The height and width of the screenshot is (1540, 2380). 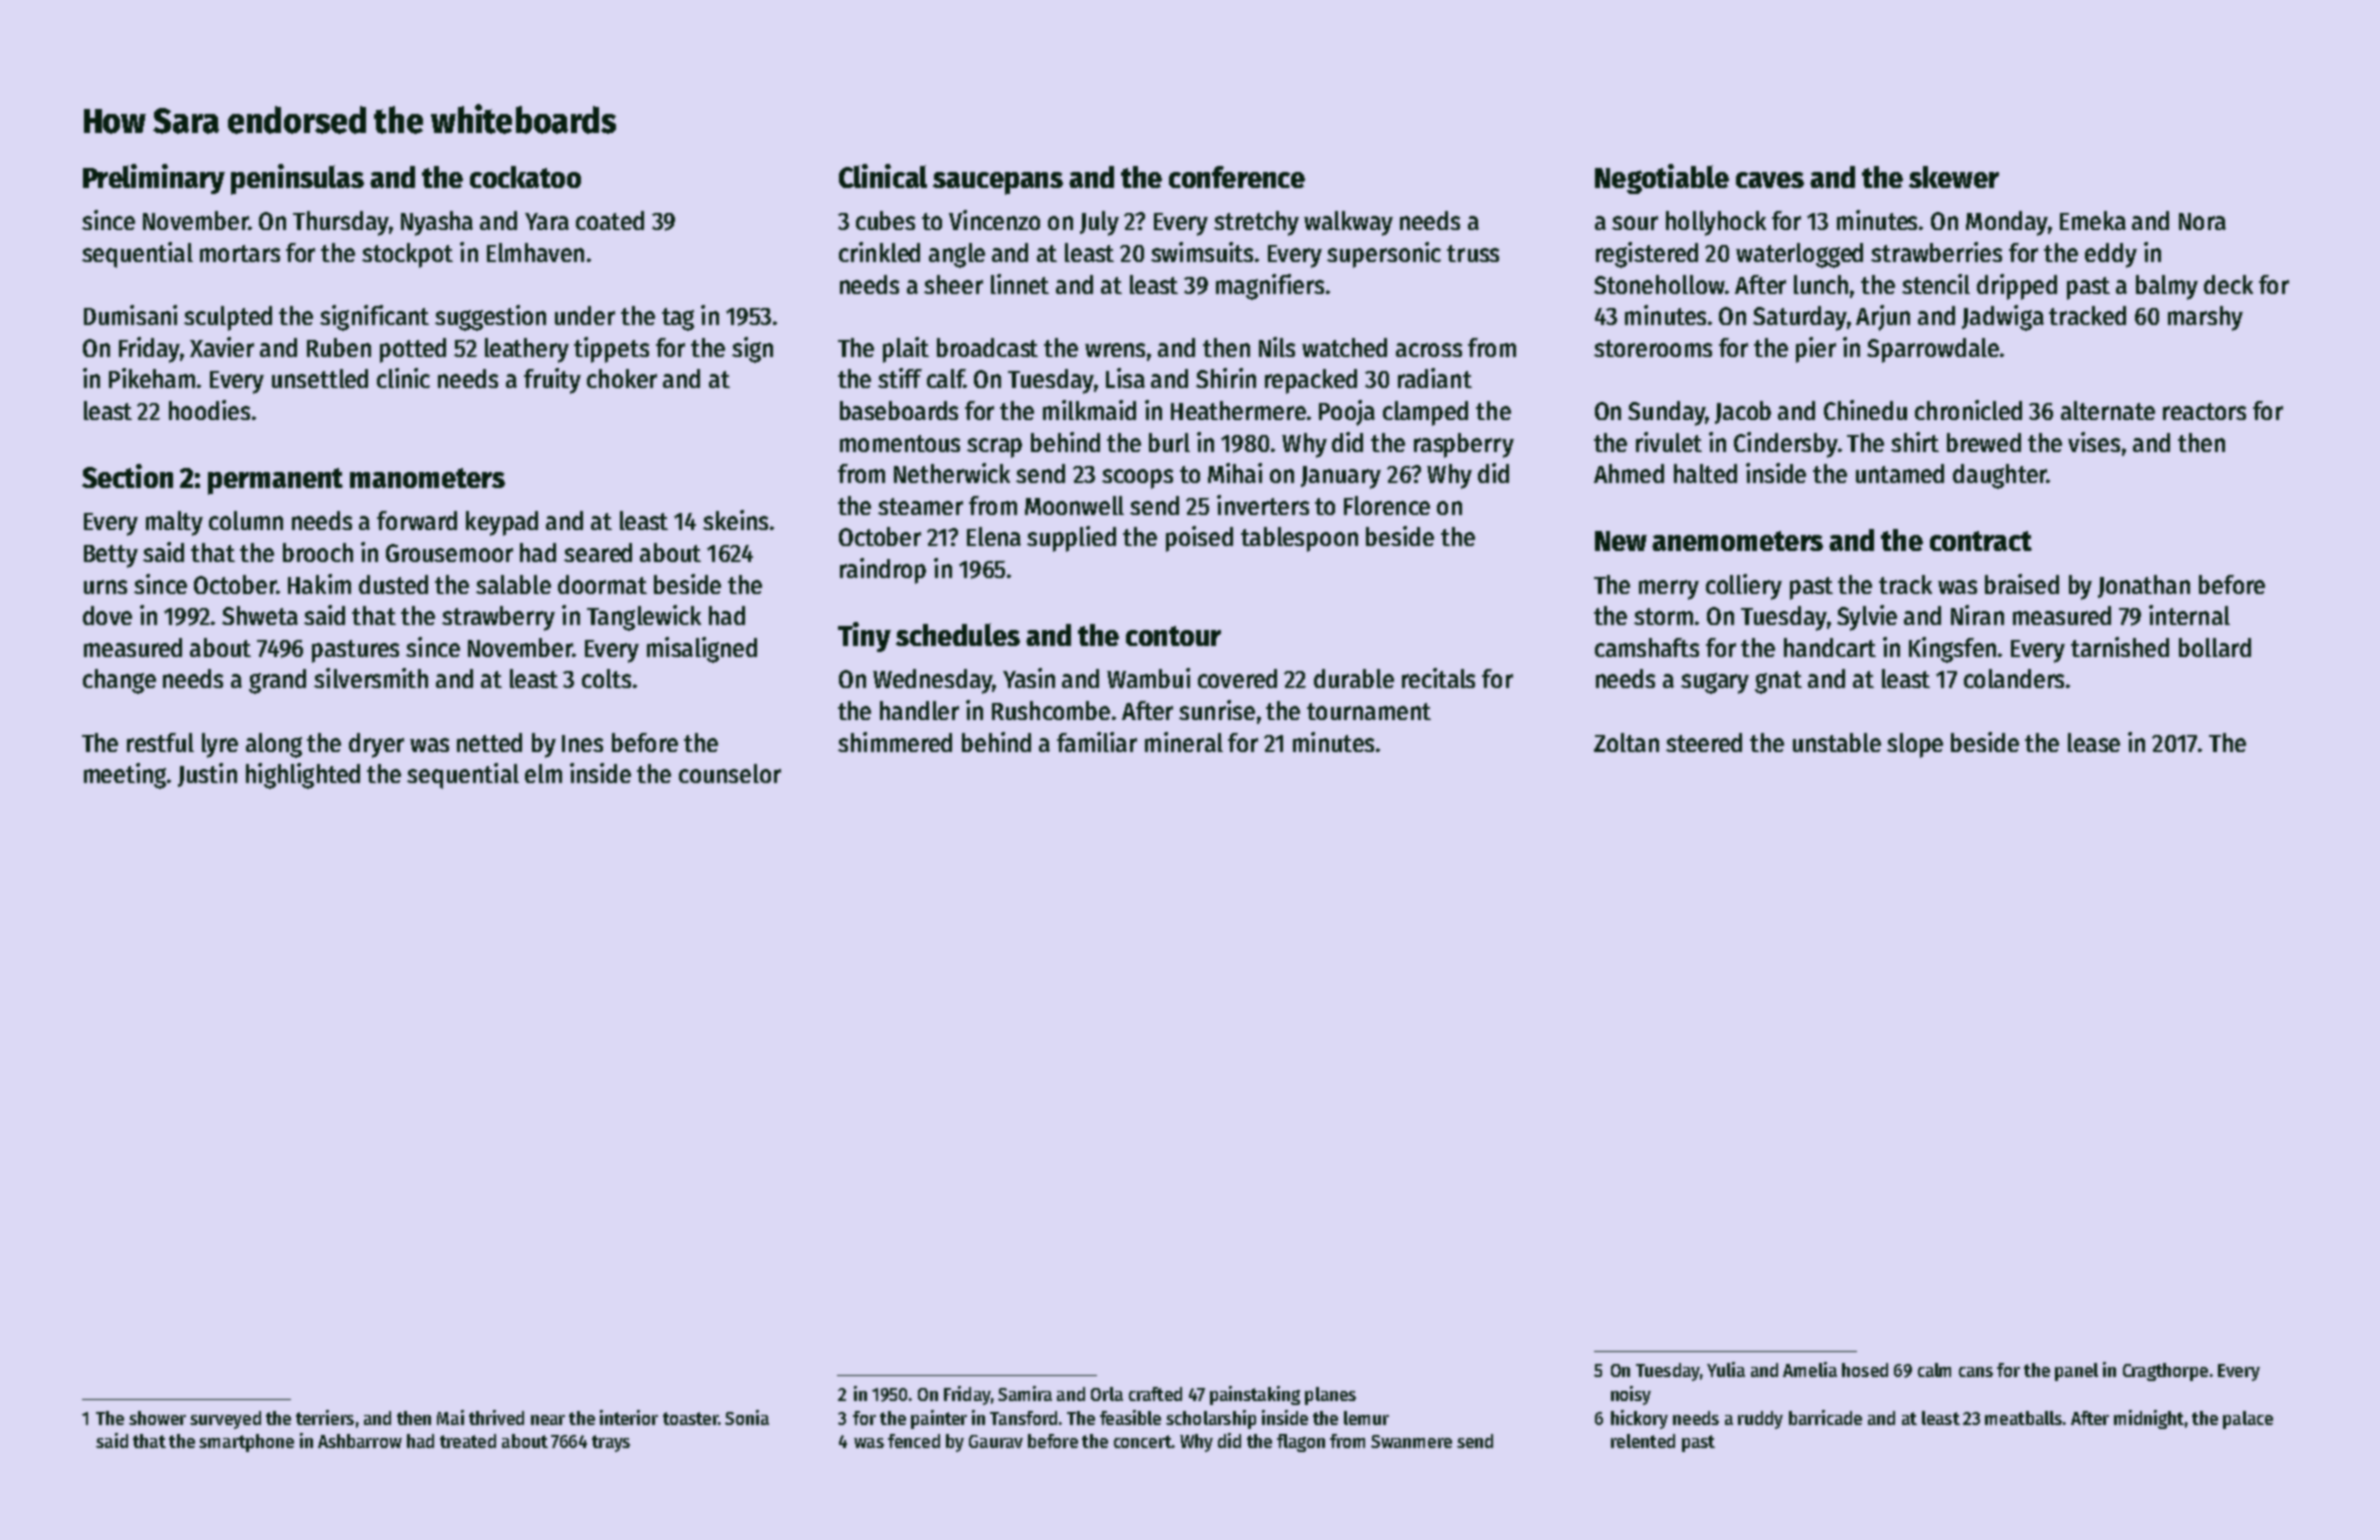 What do you see at coordinates (2204, 411) in the screenshot?
I see `reactors` at bounding box center [2204, 411].
